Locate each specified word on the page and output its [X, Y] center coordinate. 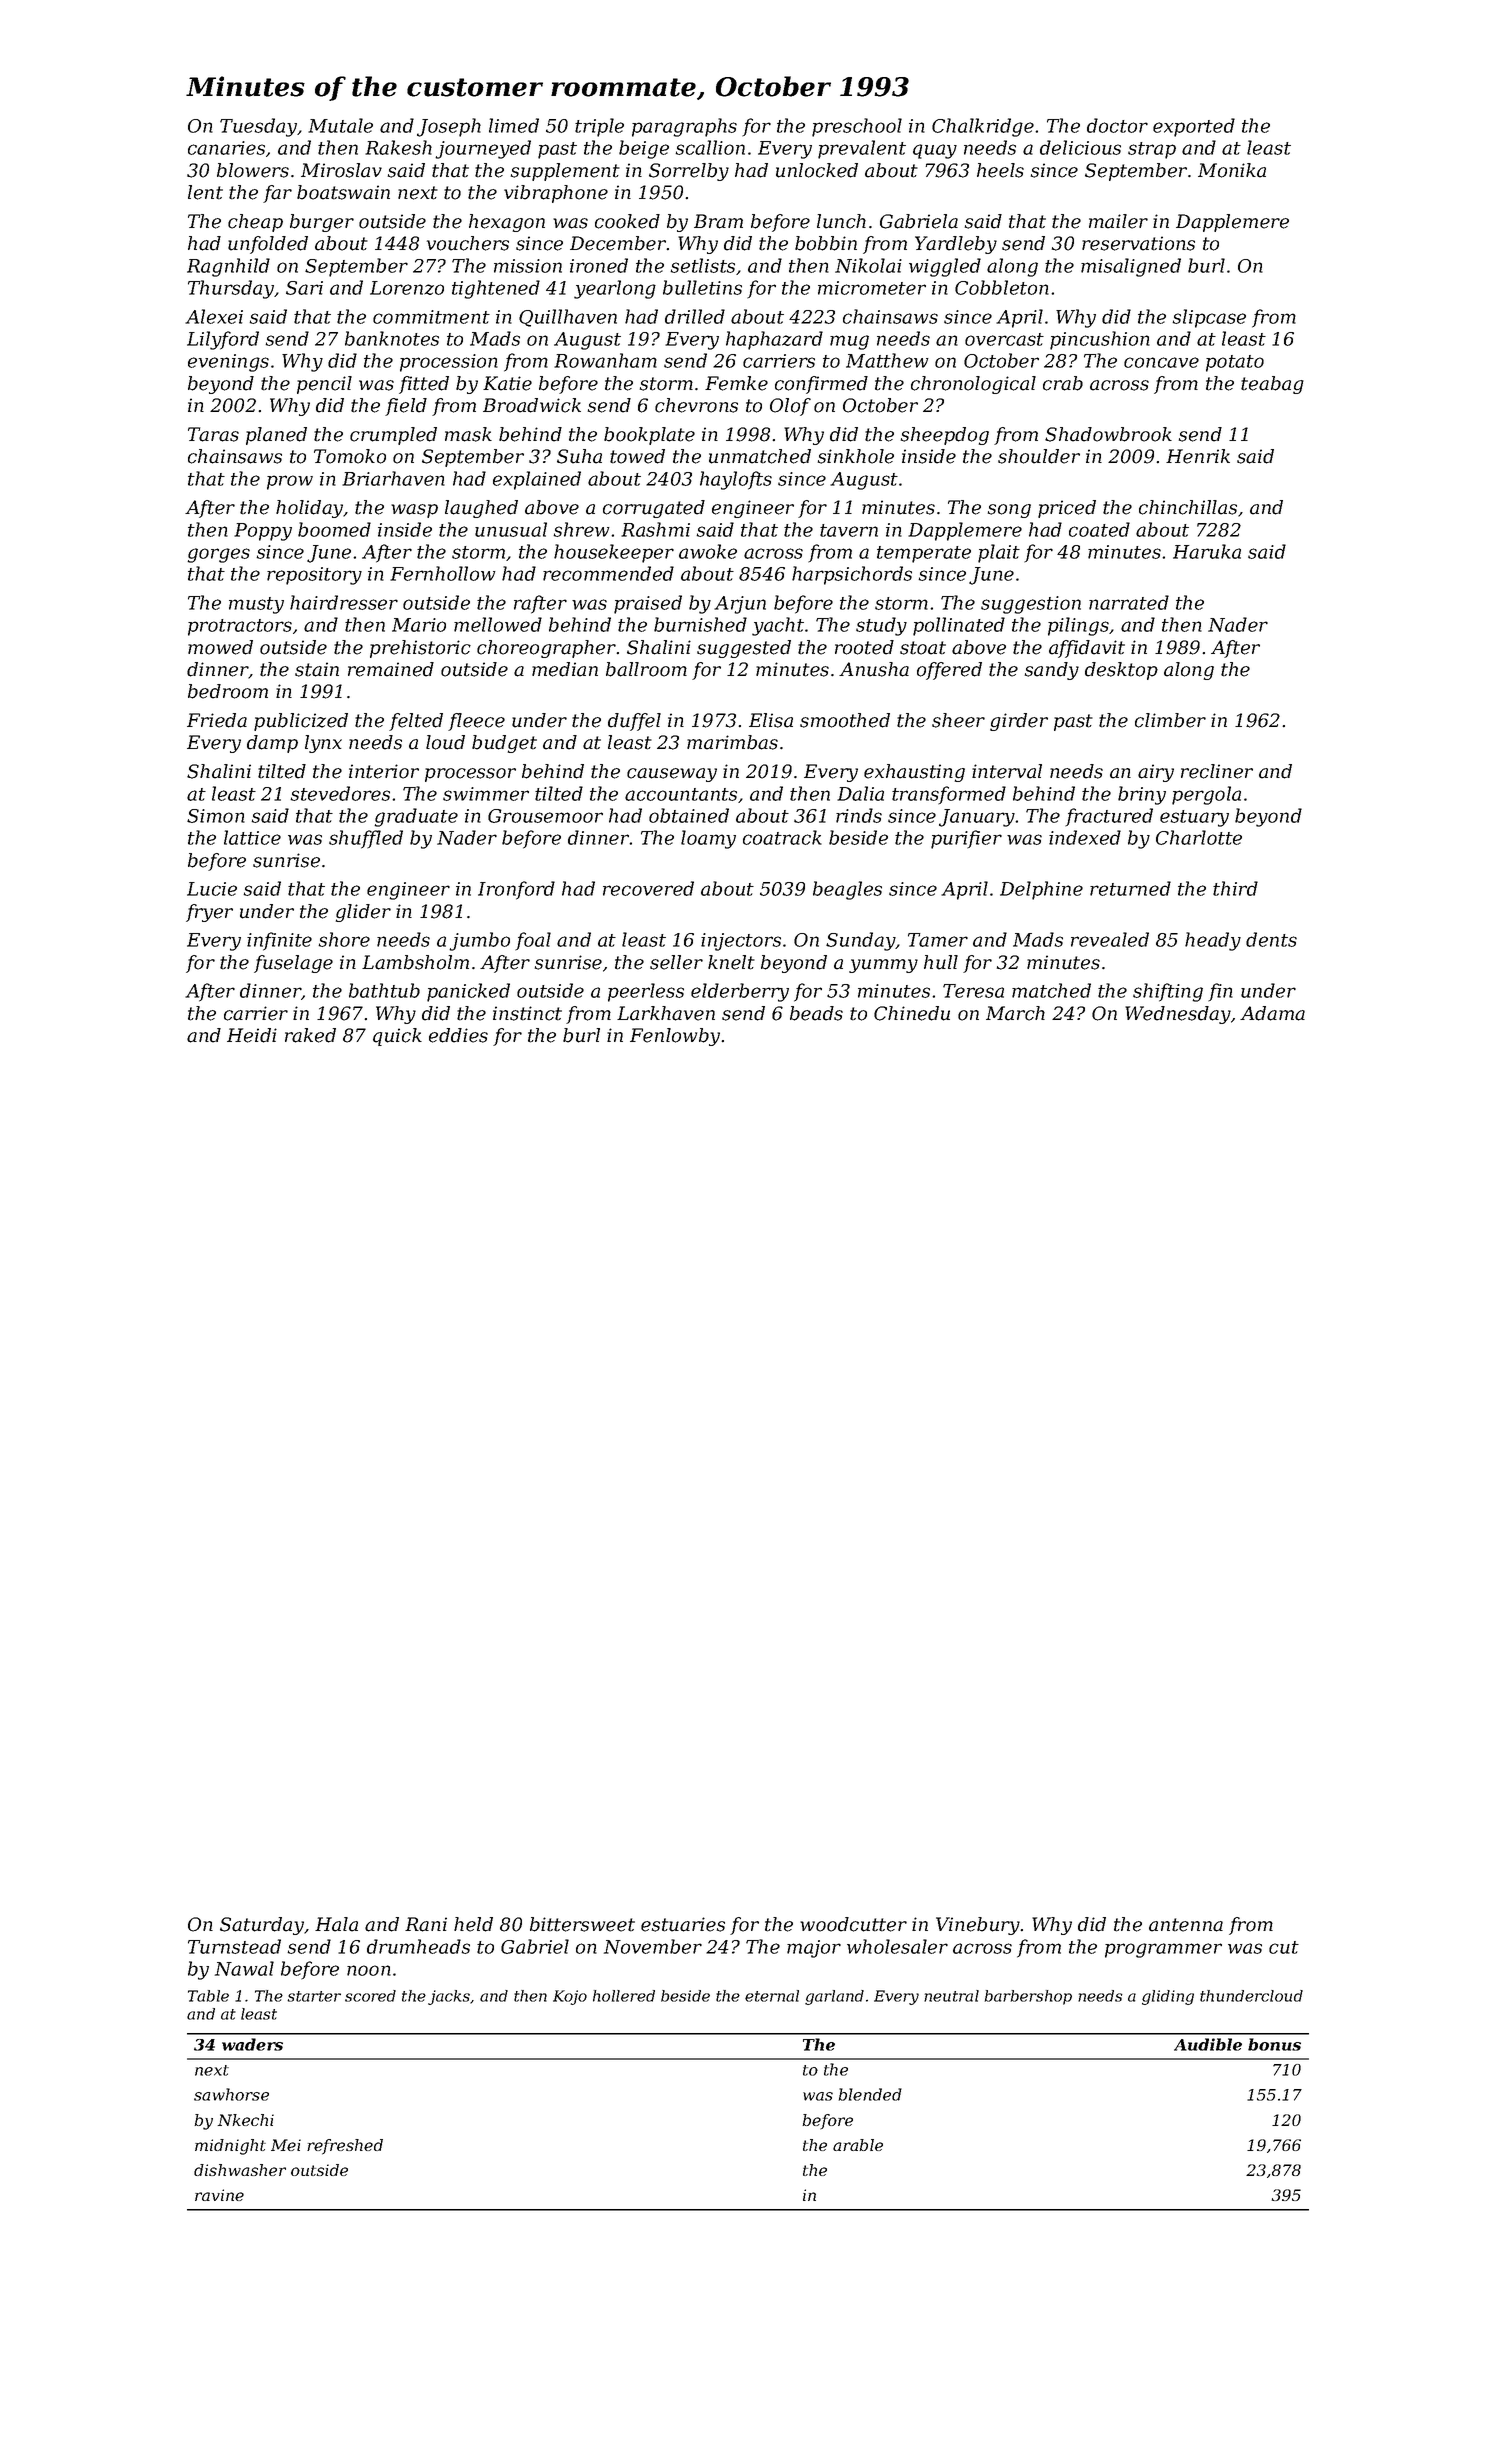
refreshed [345, 2147]
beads [816, 1013]
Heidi [252, 1035]
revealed [1110, 939]
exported [1194, 127]
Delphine [1041, 890]
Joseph [449, 127]
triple [599, 127]
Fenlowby [675, 1037]
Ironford [516, 890]
